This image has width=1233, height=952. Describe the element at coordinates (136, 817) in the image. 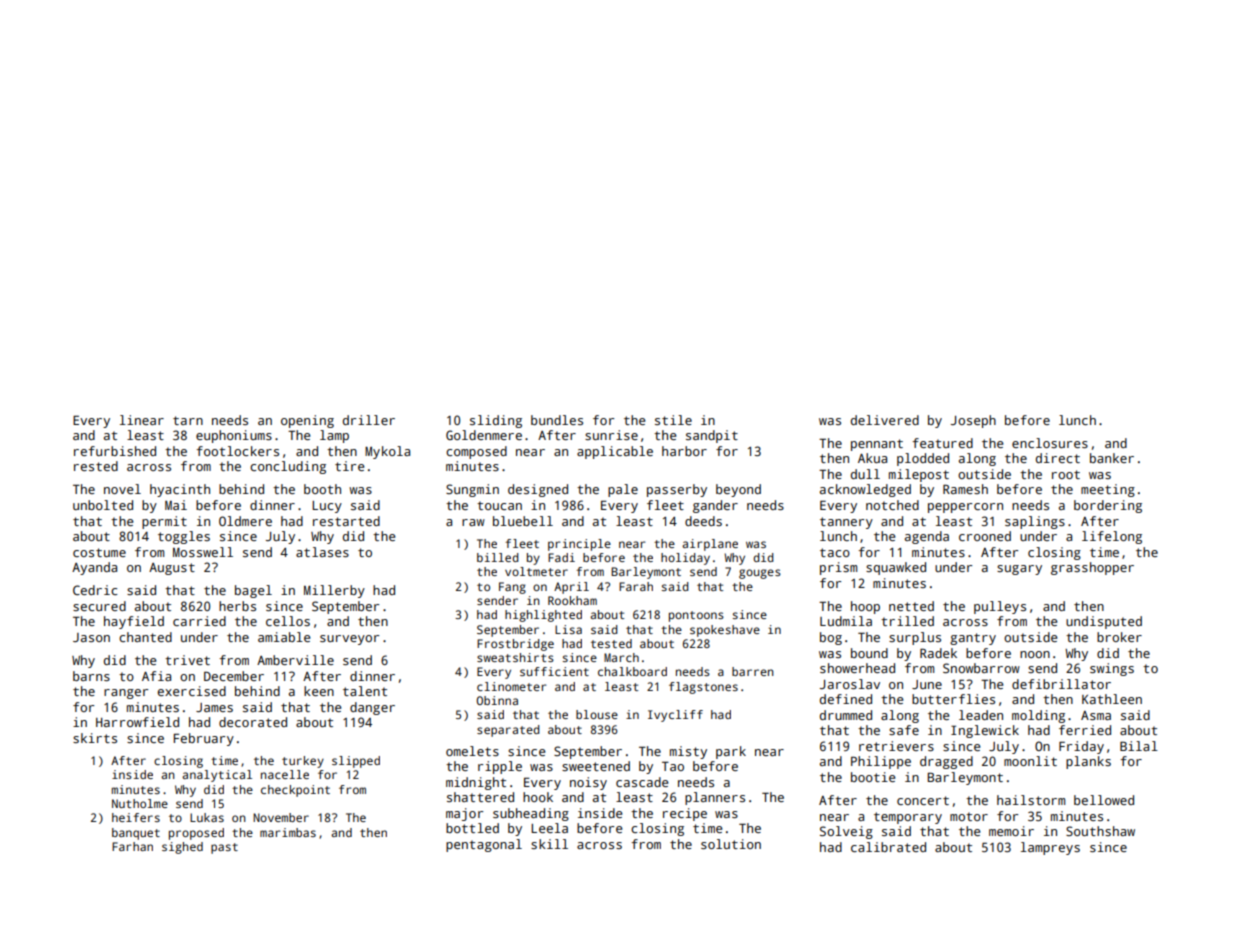

I see `heifers` at that location.
